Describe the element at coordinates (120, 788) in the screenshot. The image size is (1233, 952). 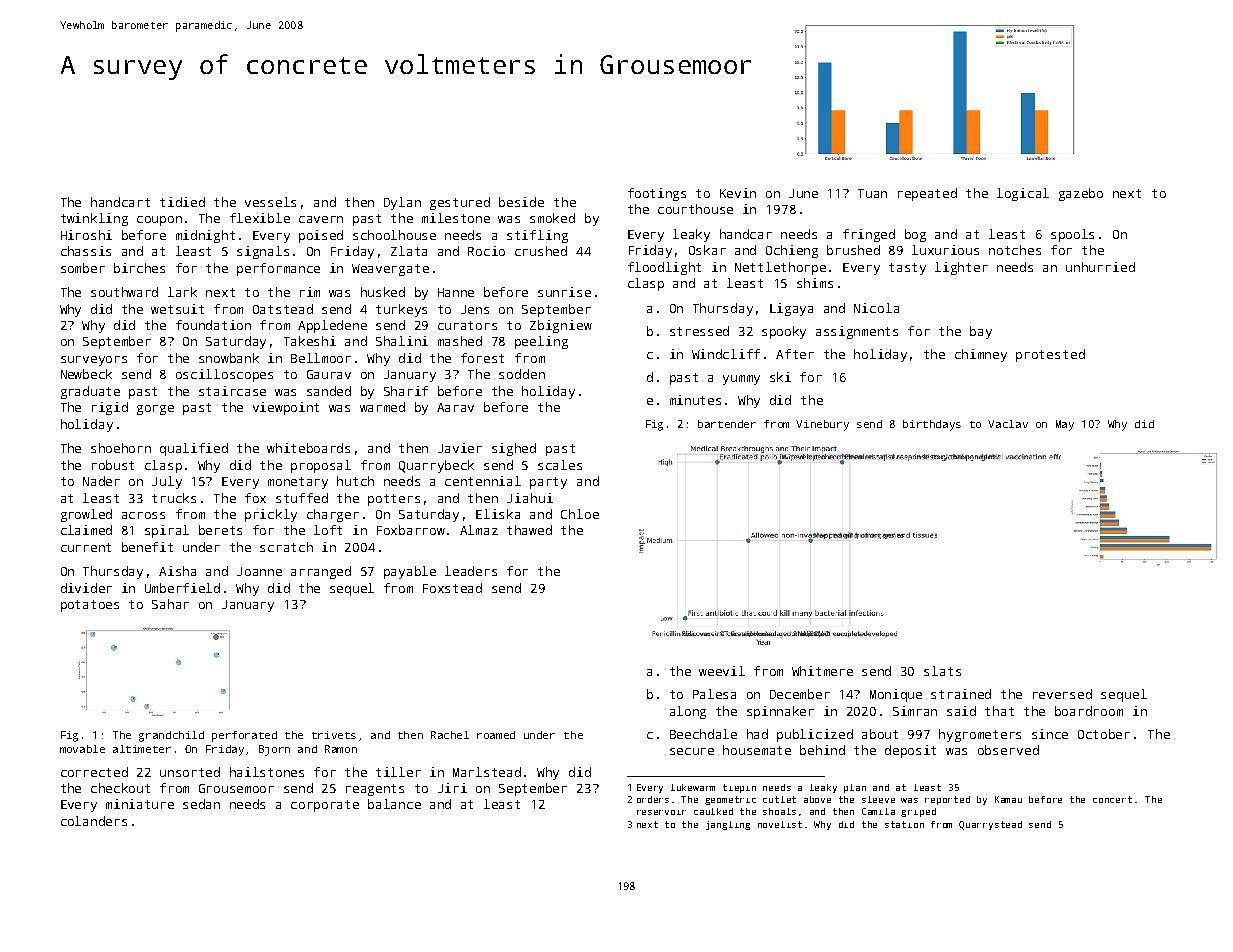
I see `checkout` at that location.
